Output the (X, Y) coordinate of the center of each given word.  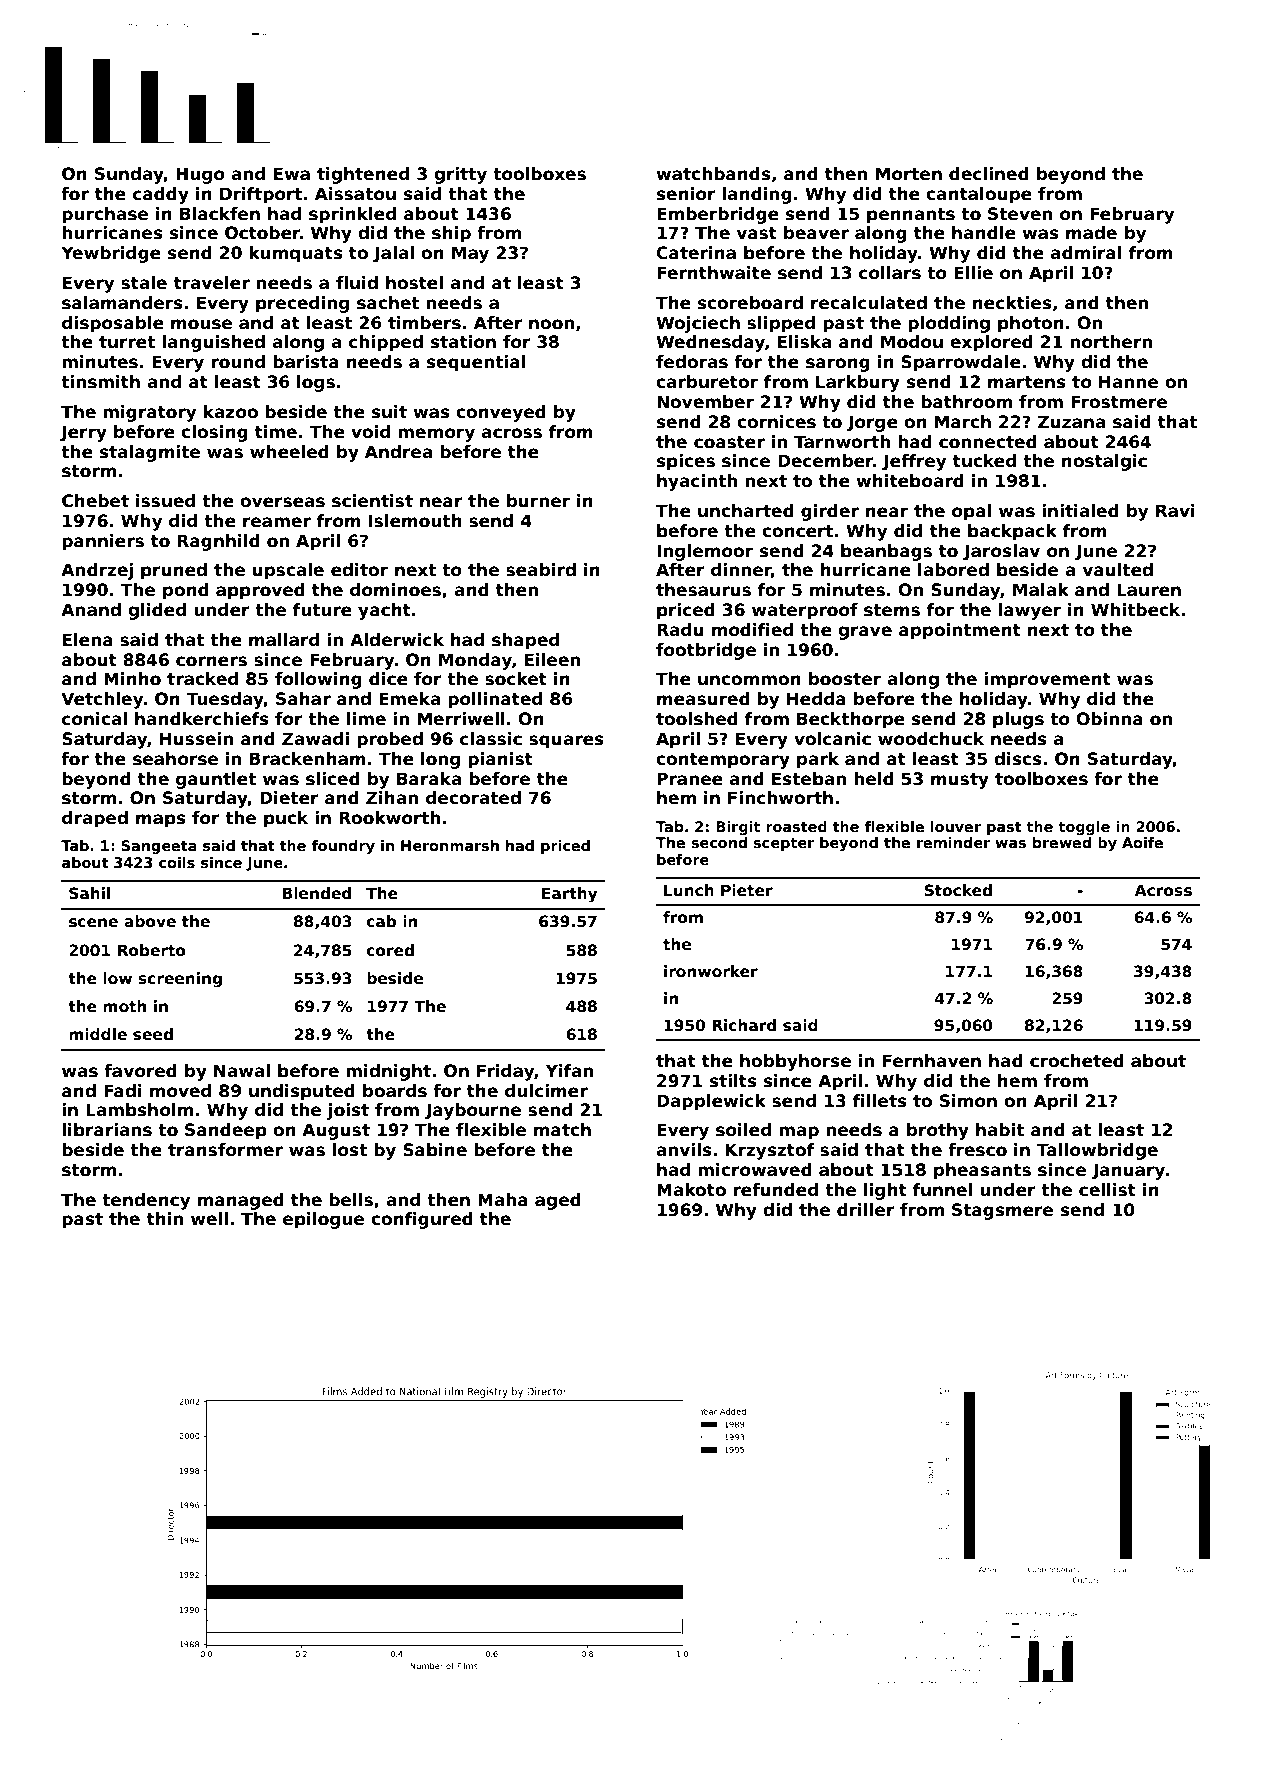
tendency (146, 1201)
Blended (316, 893)
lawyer (1029, 611)
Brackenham (308, 759)
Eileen (552, 660)
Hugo (200, 175)
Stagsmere (1002, 1211)
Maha (503, 1200)
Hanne (1128, 382)
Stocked (958, 890)
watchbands (713, 174)
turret (127, 342)
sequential (476, 363)
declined (989, 174)
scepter (783, 844)
